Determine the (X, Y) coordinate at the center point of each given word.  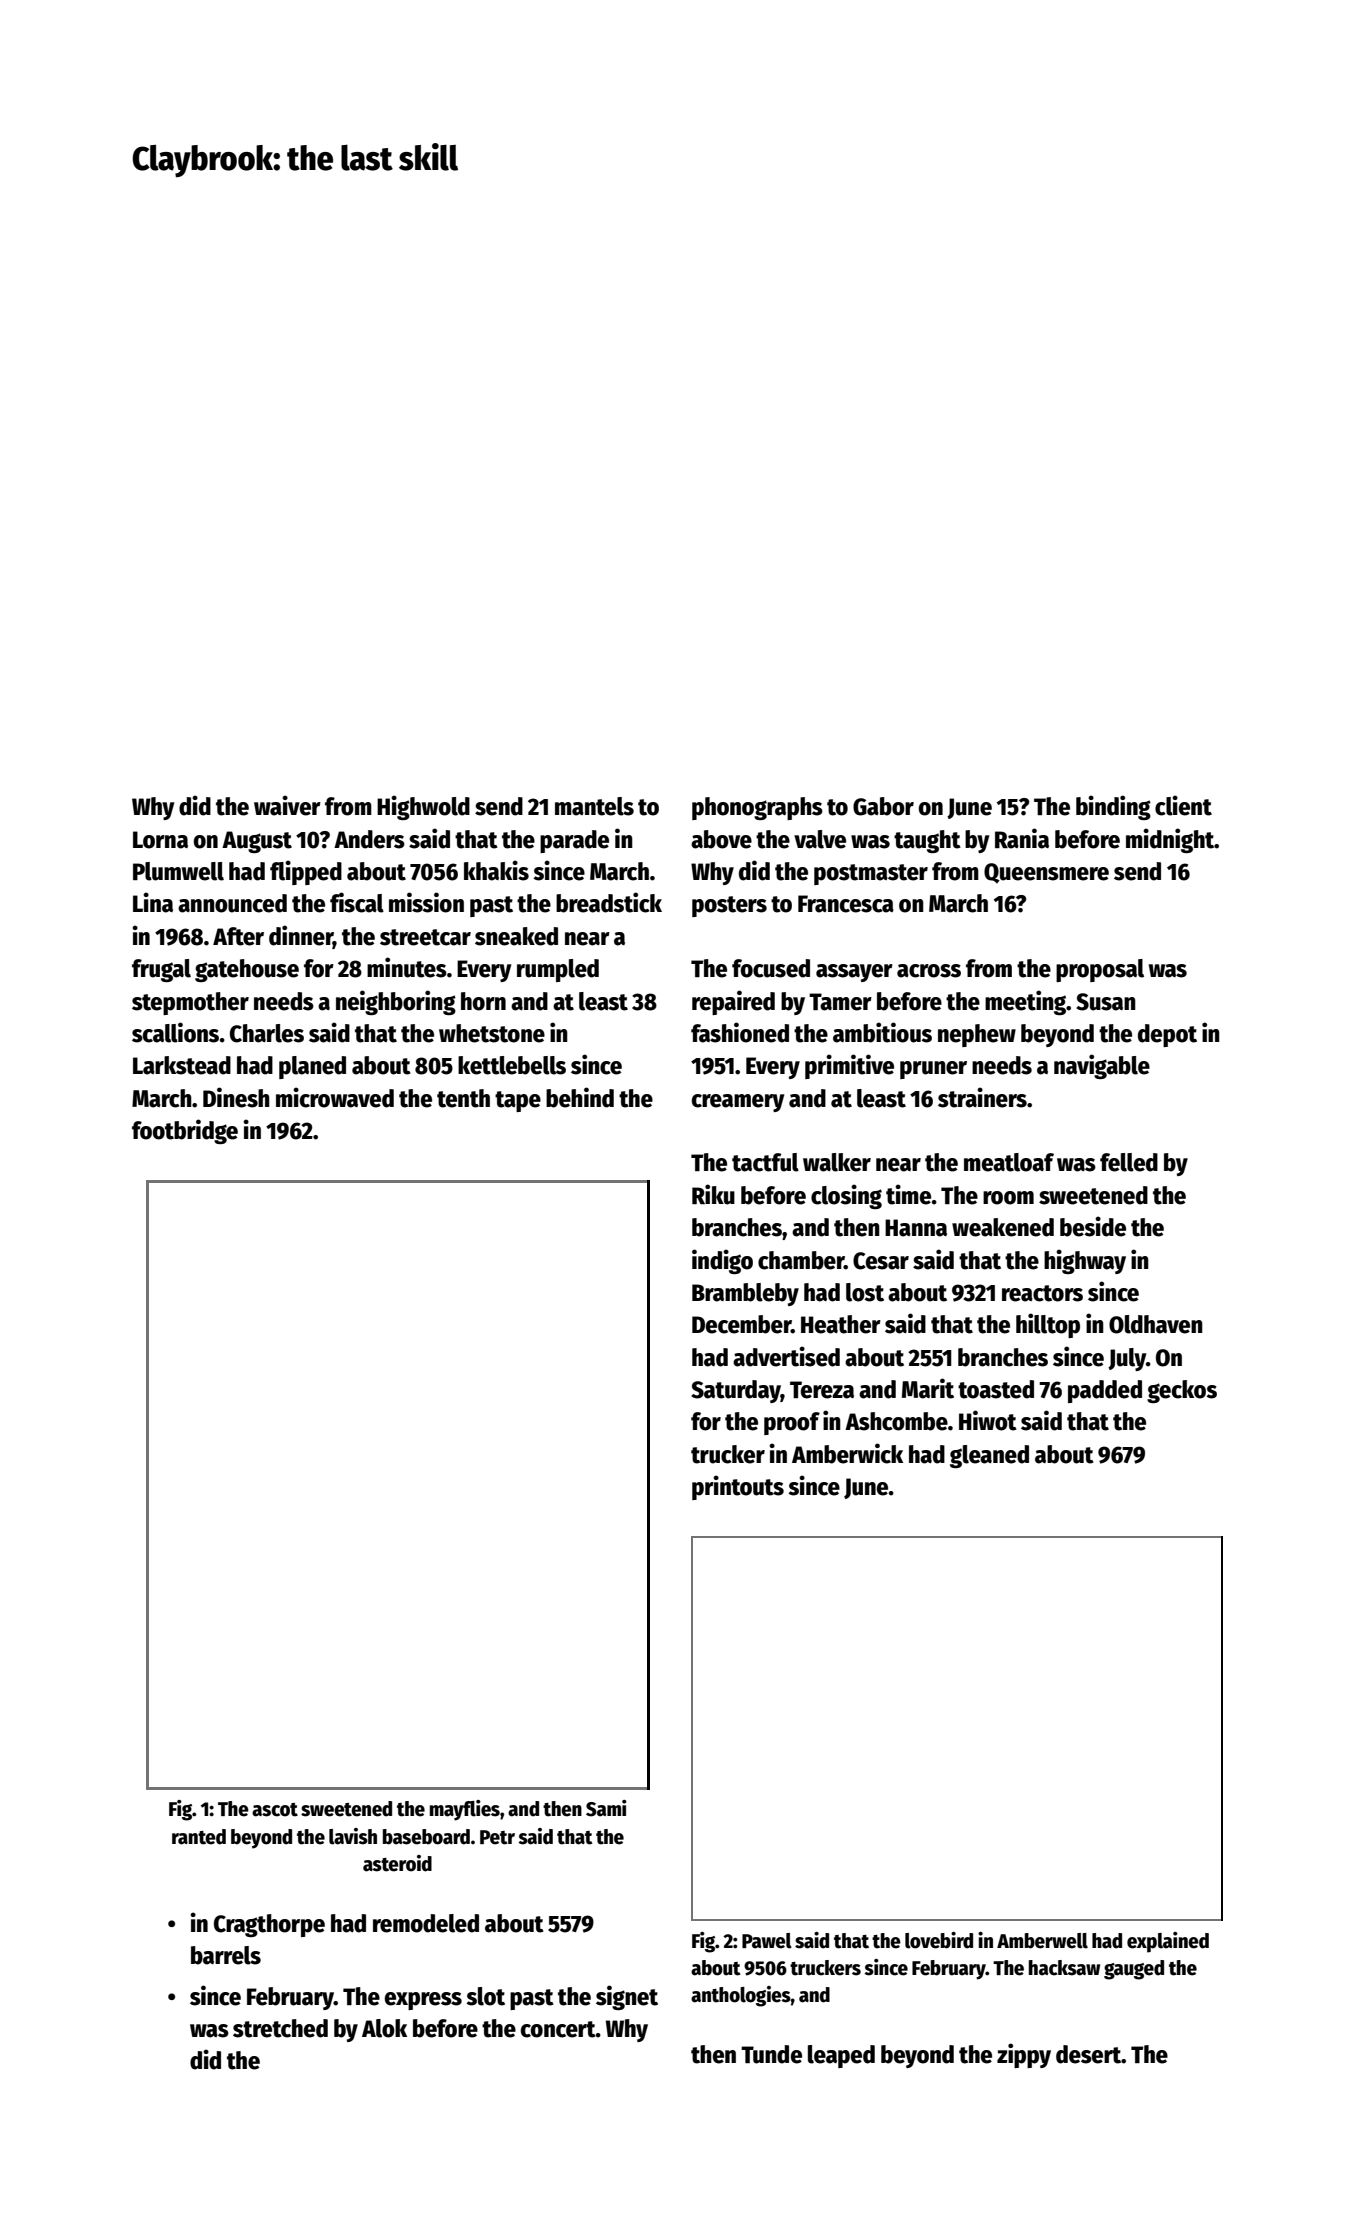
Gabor (883, 806)
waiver (287, 805)
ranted (199, 1837)
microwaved (335, 1097)
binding (1113, 807)
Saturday (736, 1391)
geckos (1182, 1391)
